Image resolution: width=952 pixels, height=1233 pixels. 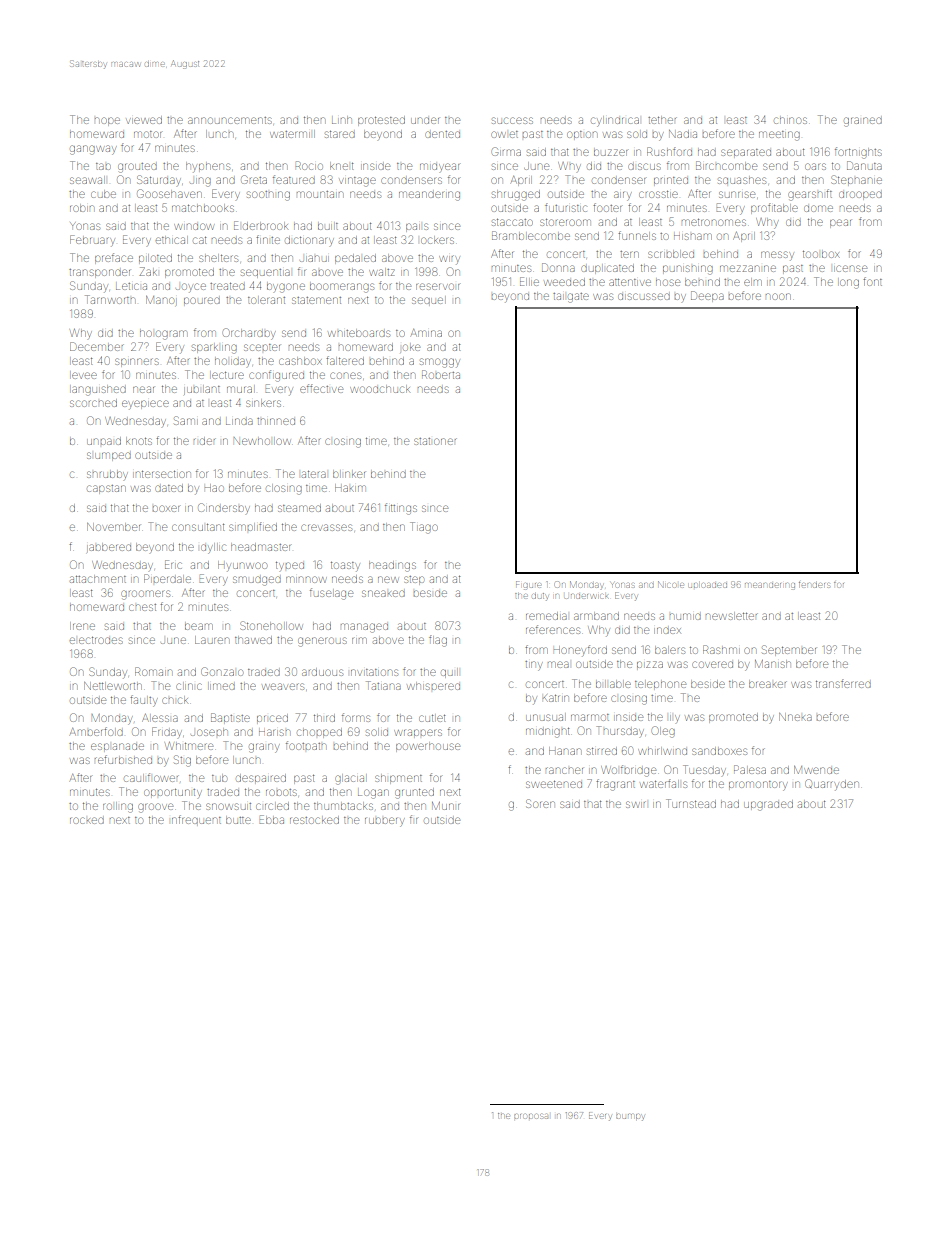 I want to click on success, so click(x=512, y=120).
